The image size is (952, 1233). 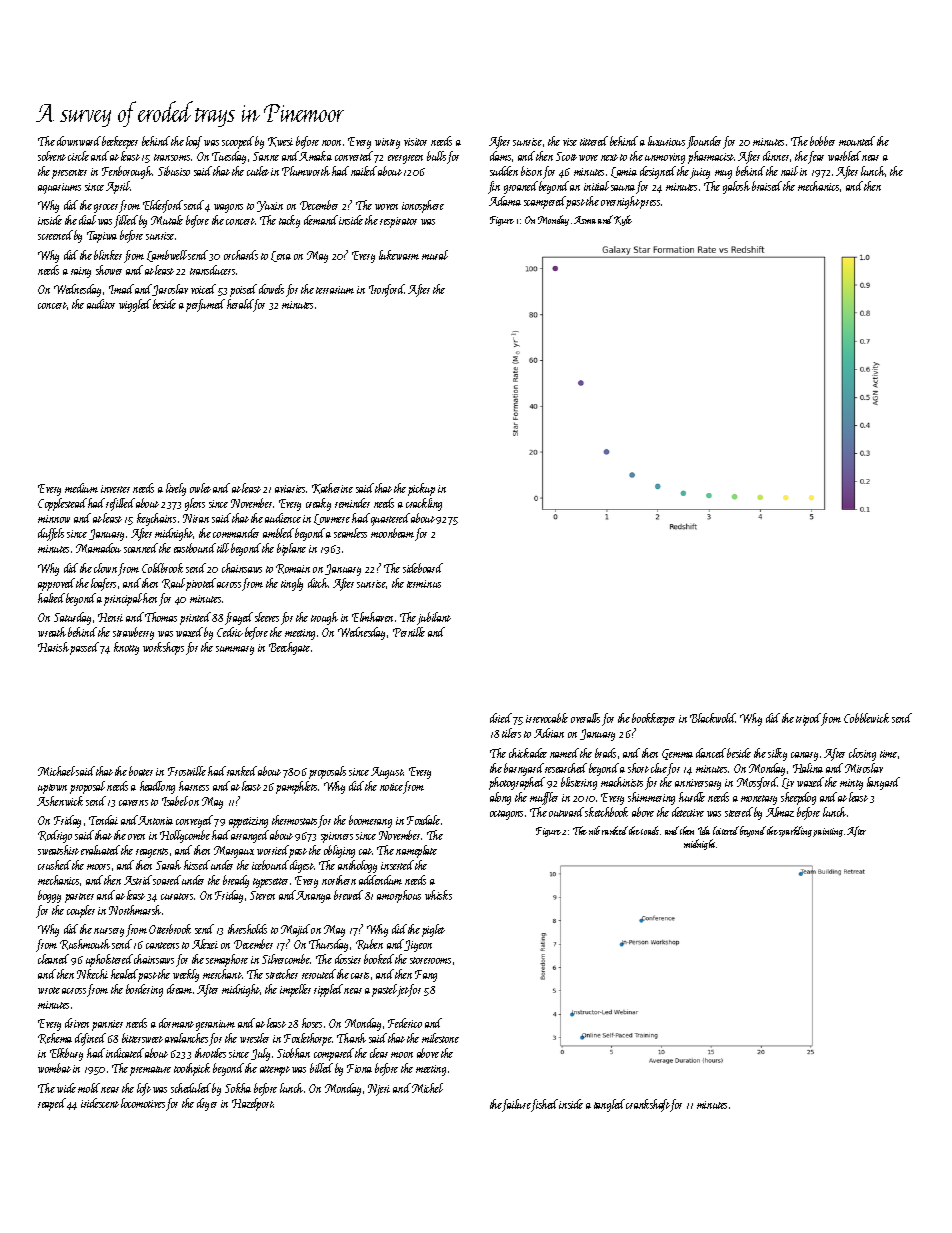 What do you see at coordinates (228, 208) in the screenshot?
I see `wagons` at bounding box center [228, 208].
